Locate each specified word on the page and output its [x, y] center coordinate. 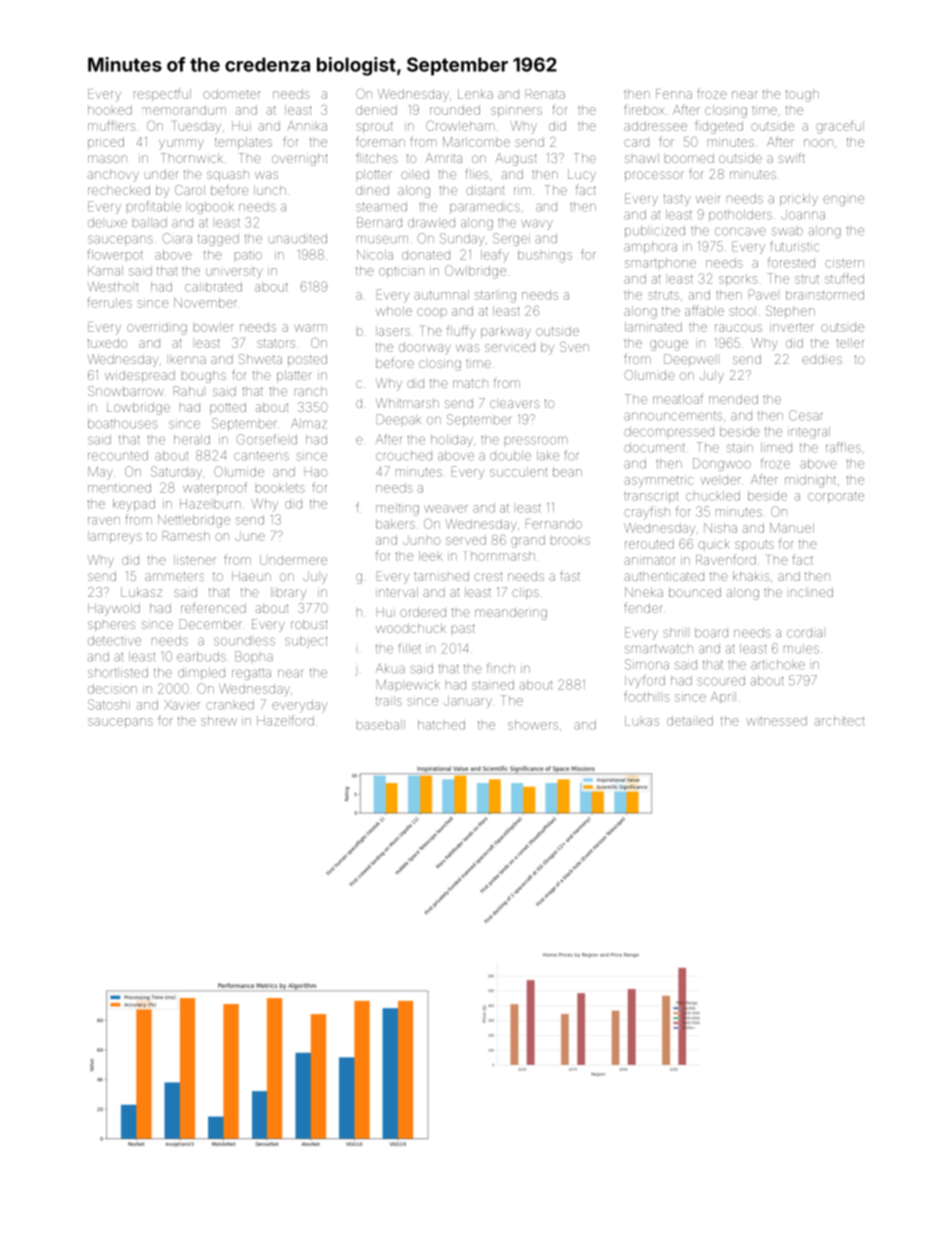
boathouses [123, 424]
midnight [810, 481]
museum [382, 239]
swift [791, 158]
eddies [822, 359]
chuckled [713, 496]
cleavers [515, 404]
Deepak [399, 419]
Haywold [114, 609]
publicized [655, 232]
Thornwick [191, 158]
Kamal [105, 271]
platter [294, 376]
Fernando [554, 524]
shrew [219, 721]
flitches [377, 157]
